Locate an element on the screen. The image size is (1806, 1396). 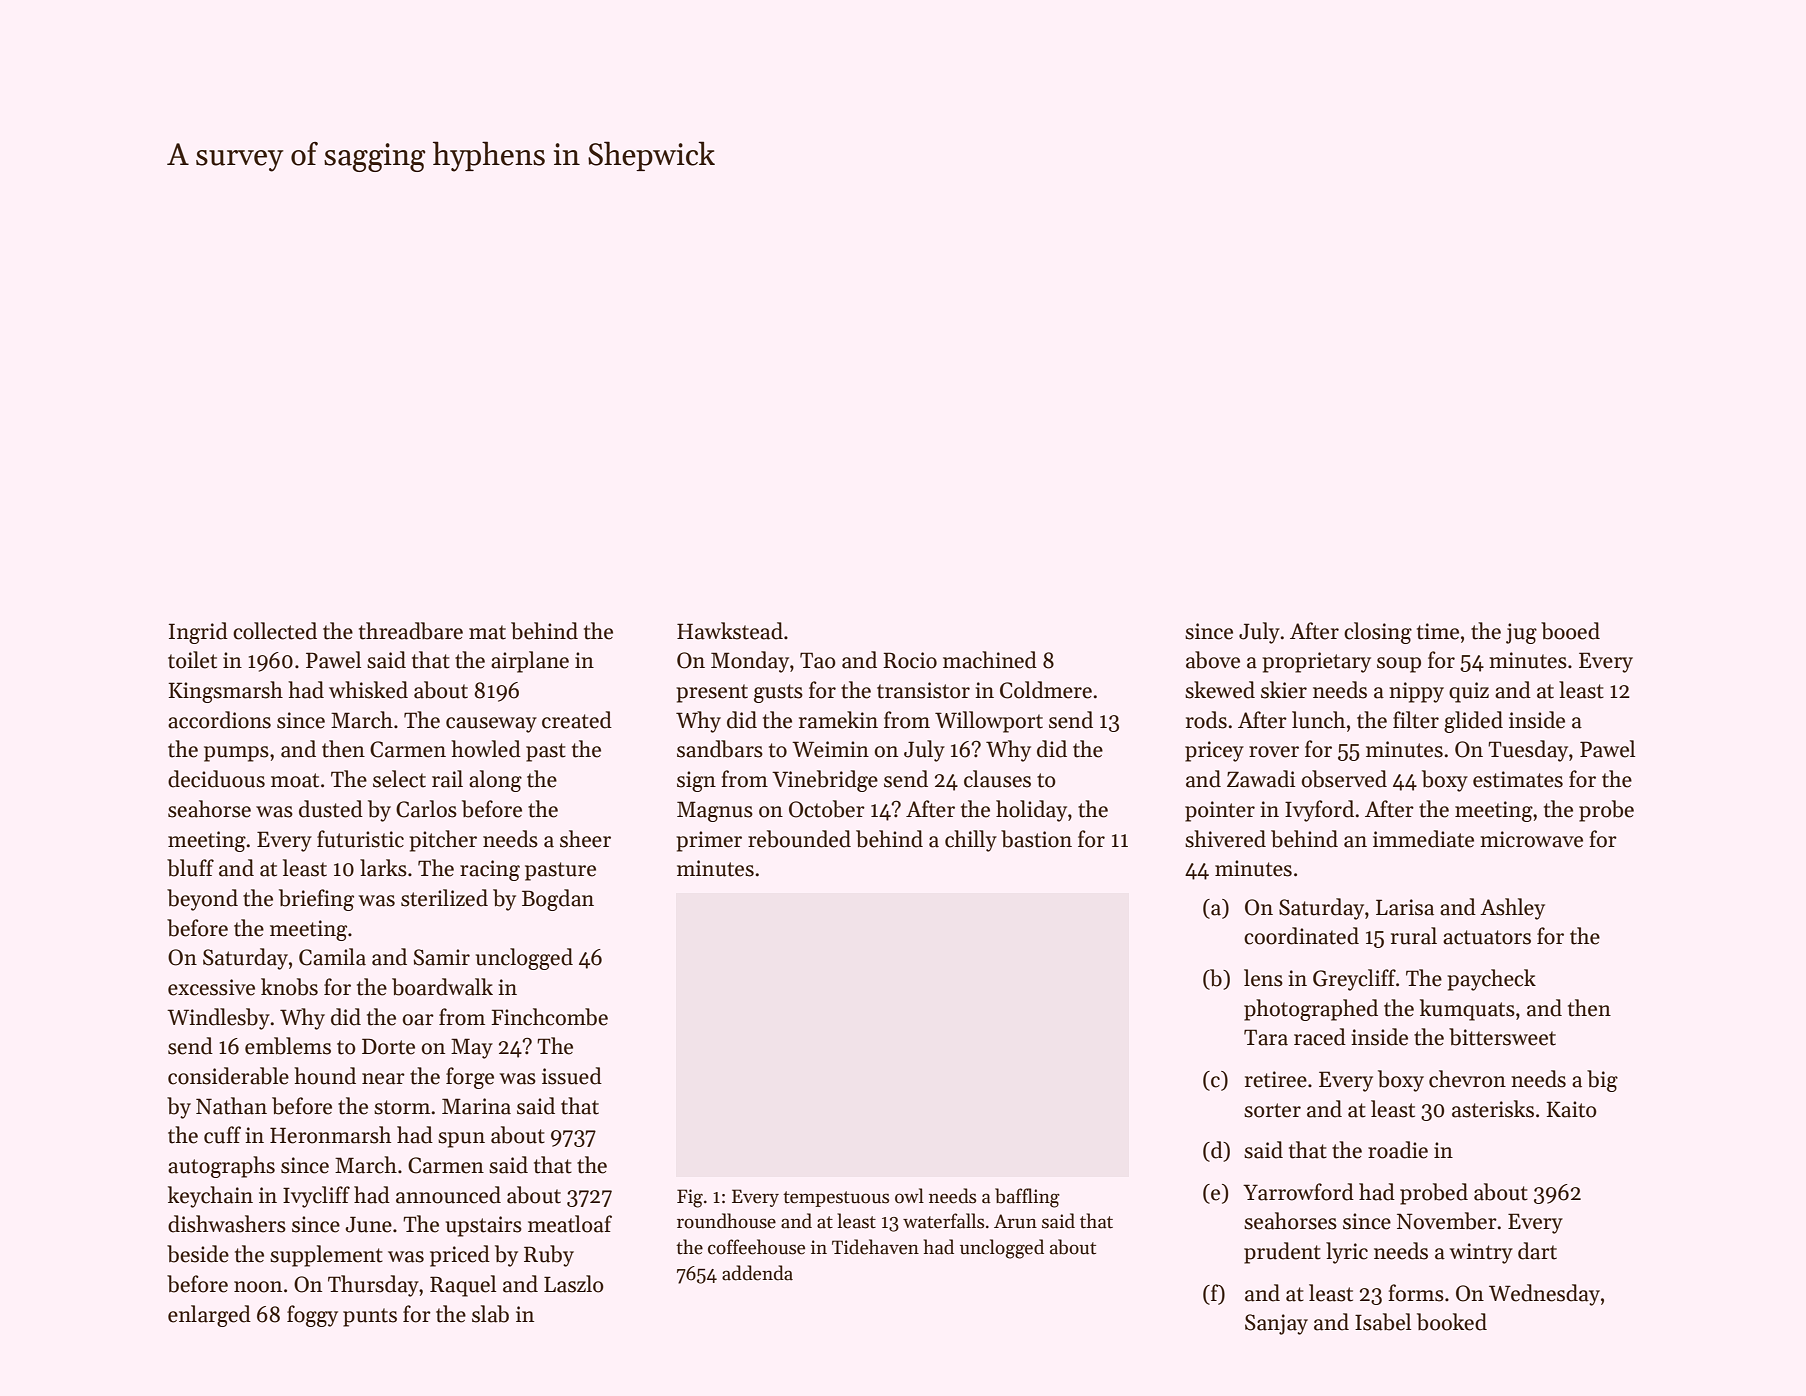
enlarged is located at coordinates (209, 1316).
